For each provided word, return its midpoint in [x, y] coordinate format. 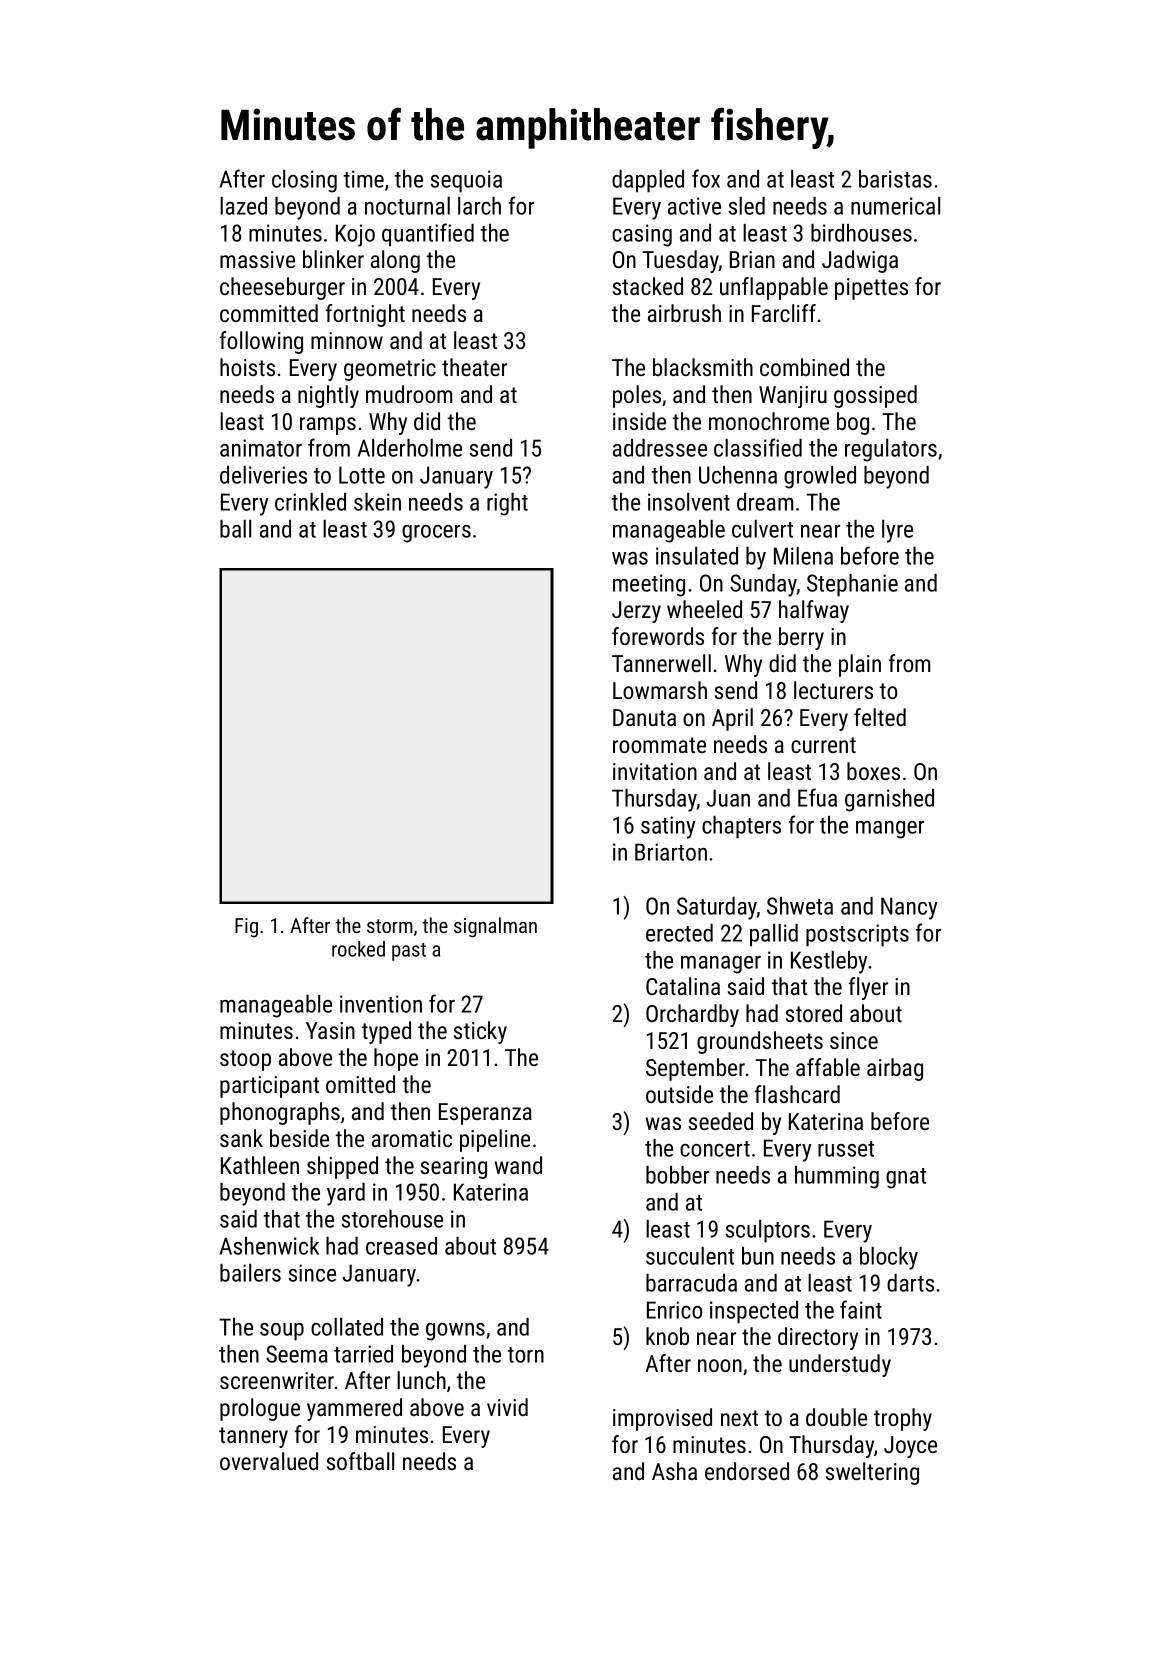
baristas [895, 179]
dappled [648, 181]
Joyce [910, 1447]
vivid [507, 1407]
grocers [436, 534]
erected [679, 933]
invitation [655, 771]
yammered [354, 1409]
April [732, 719]
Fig [246, 928]
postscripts [857, 935]
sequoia [466, 181]
